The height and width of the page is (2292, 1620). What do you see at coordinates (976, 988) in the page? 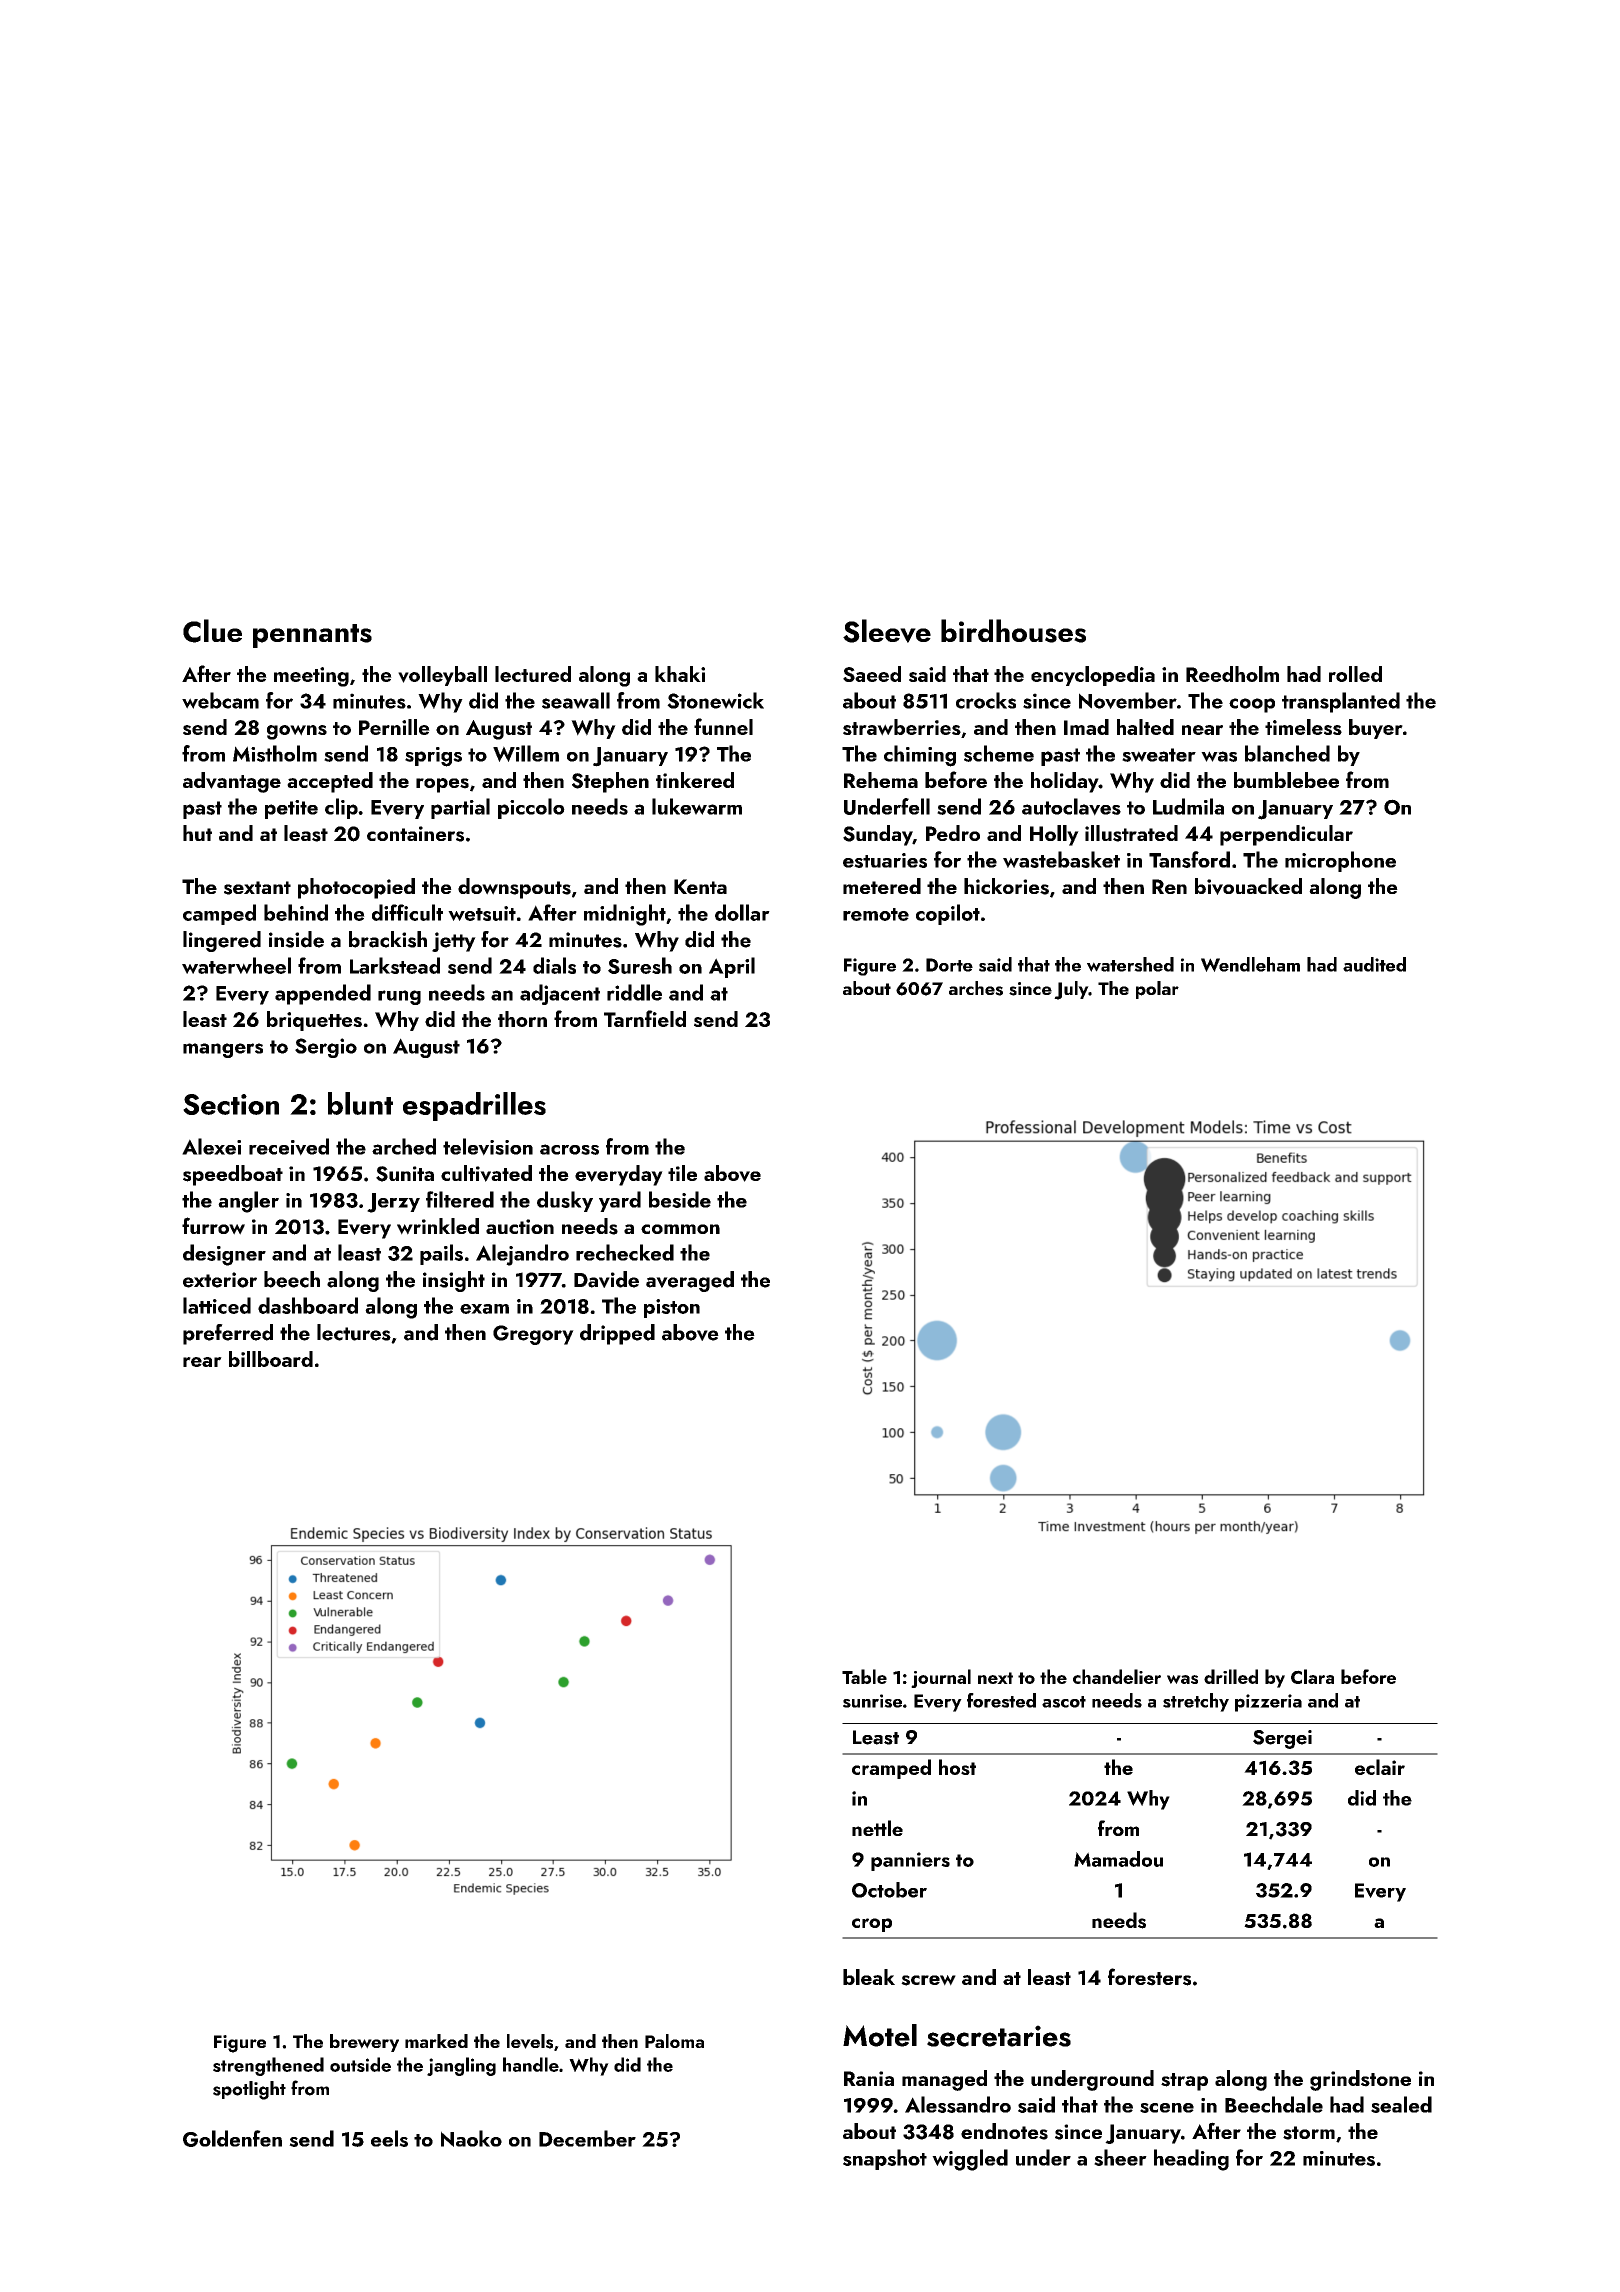
I see `arches` at bounding box center [976, 988].
